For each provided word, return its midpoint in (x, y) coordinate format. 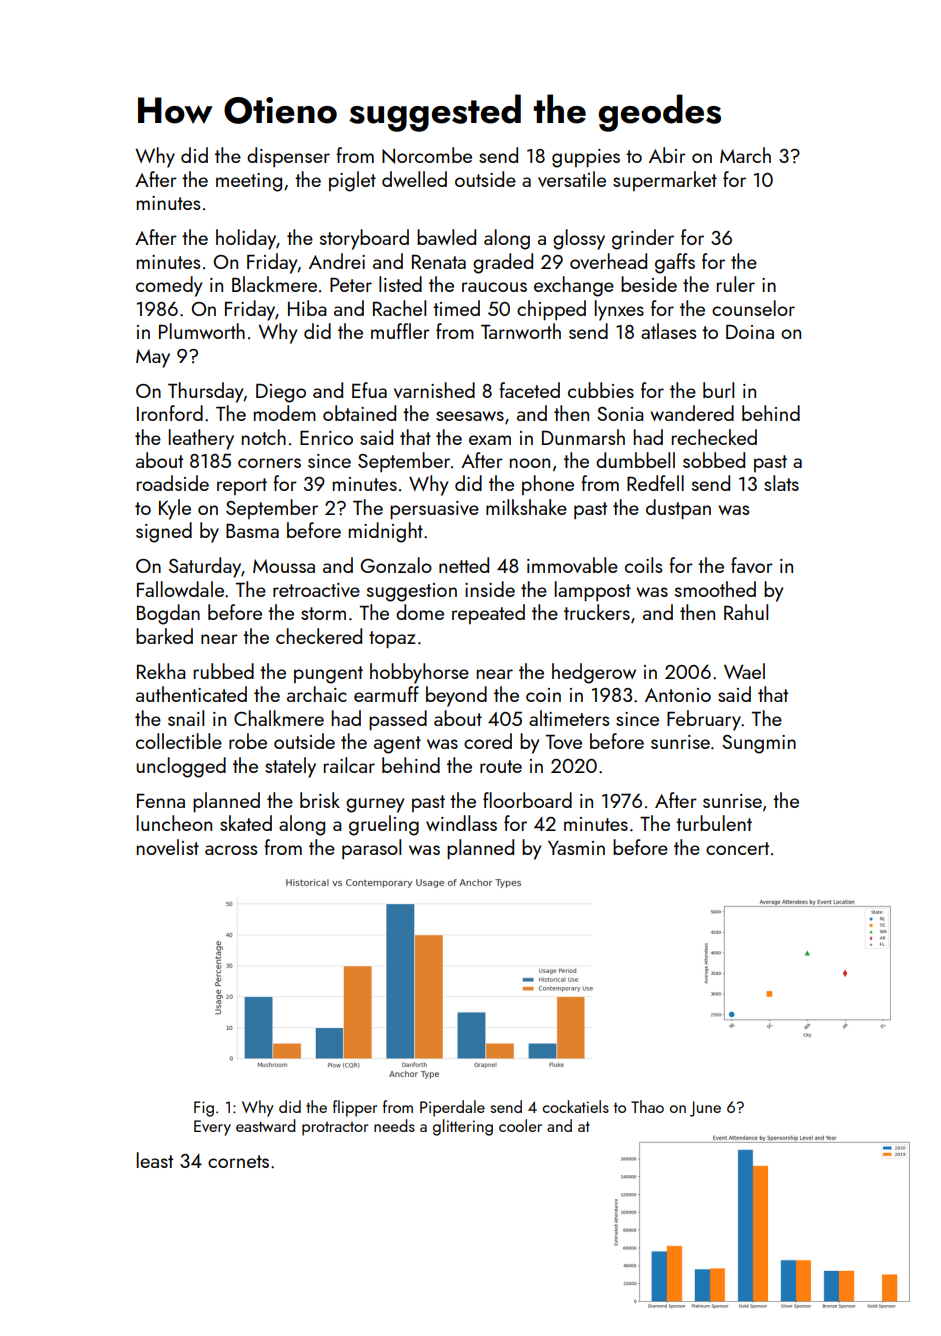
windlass (461, 823)
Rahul (746, 612)
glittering (463, 1127)
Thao (647, 1106)
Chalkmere (279, 718)
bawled (446, 237)
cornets (238, 1161)
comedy (169, 286)
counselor (753, 308)
